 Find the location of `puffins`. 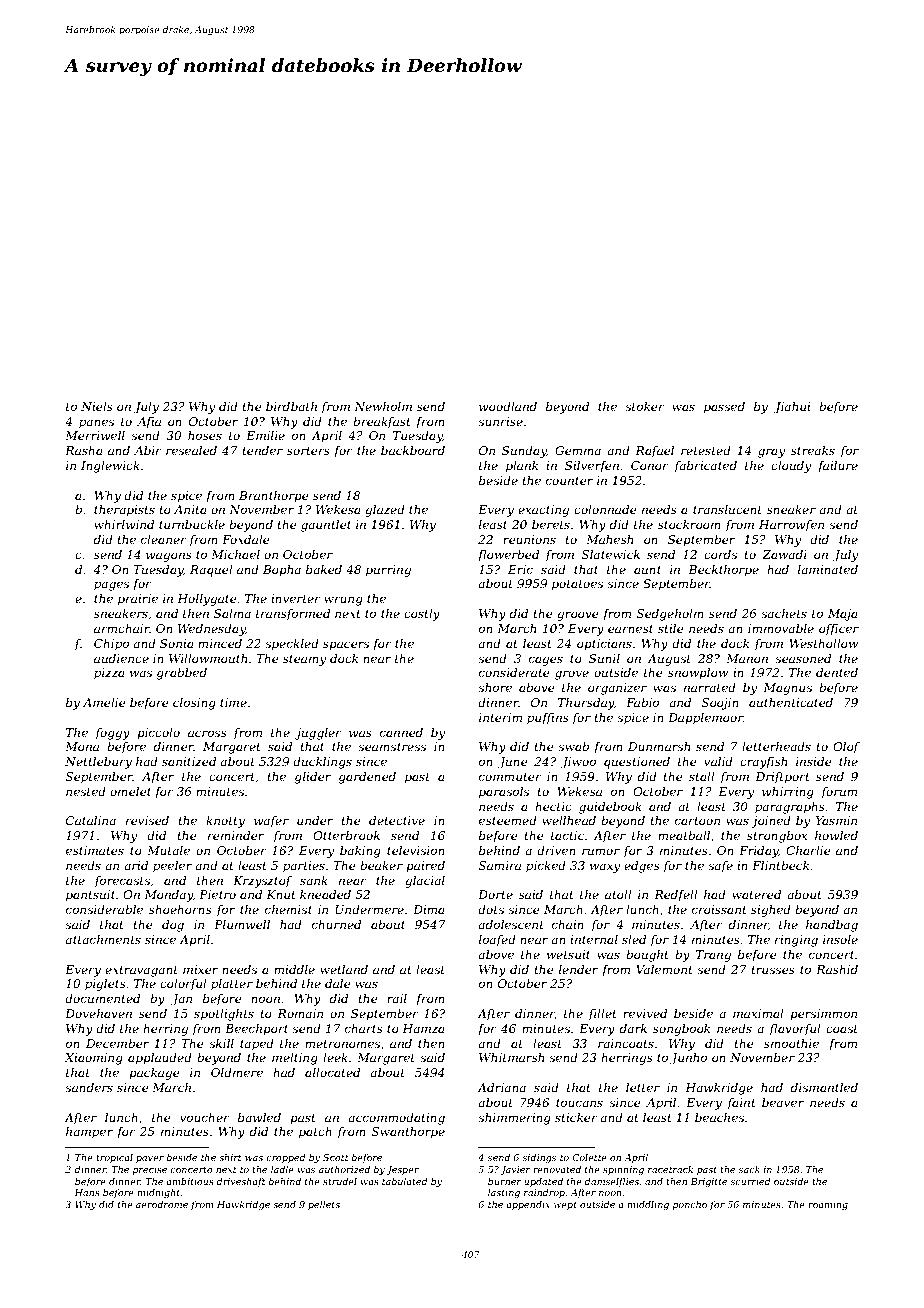

puffins is located at coordinates (548, 719).
